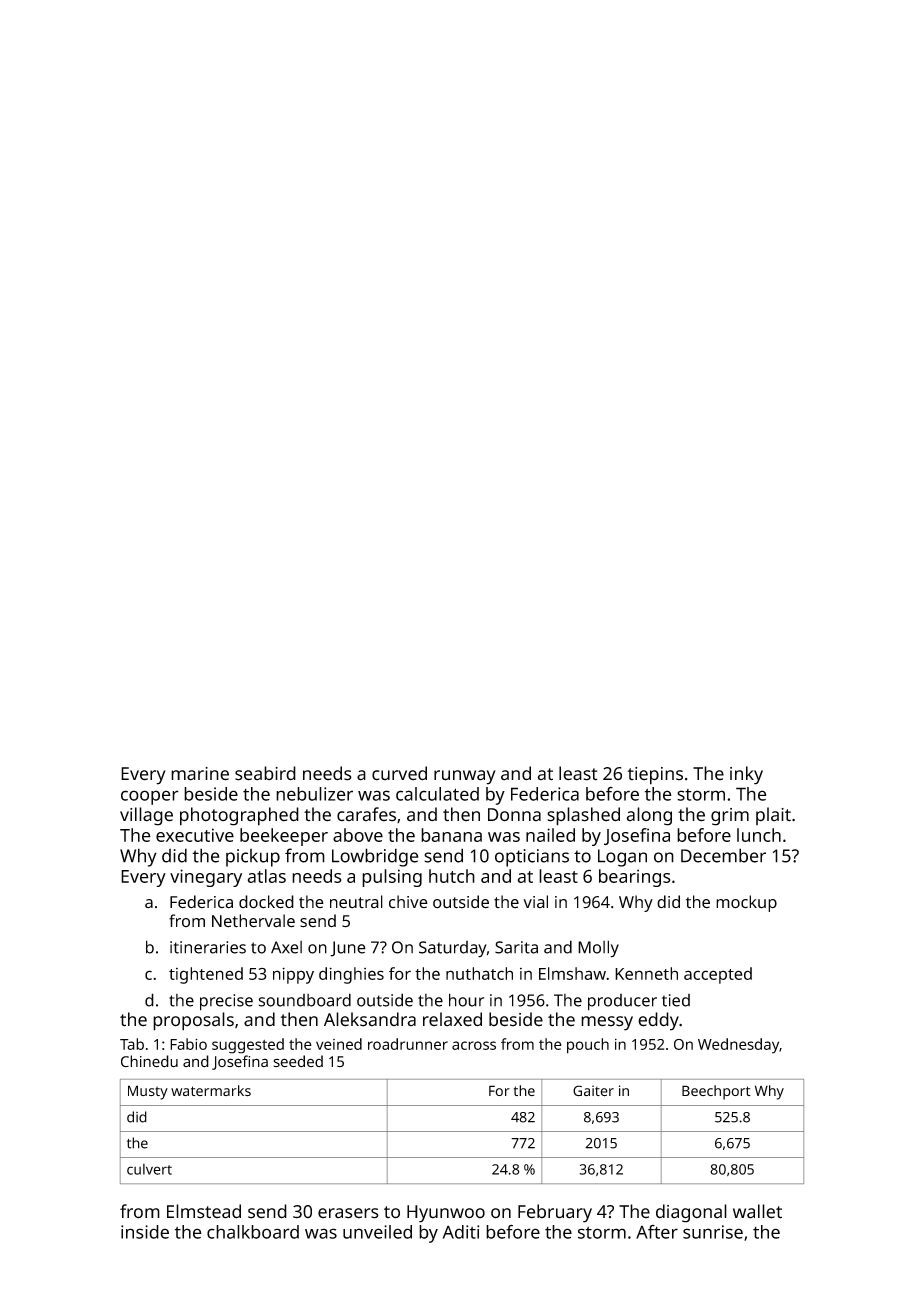 The image size is (924, 1308). Describe the element at coordinates (149, 1061) in the screenshot. I see `Chinedu` at that location.
